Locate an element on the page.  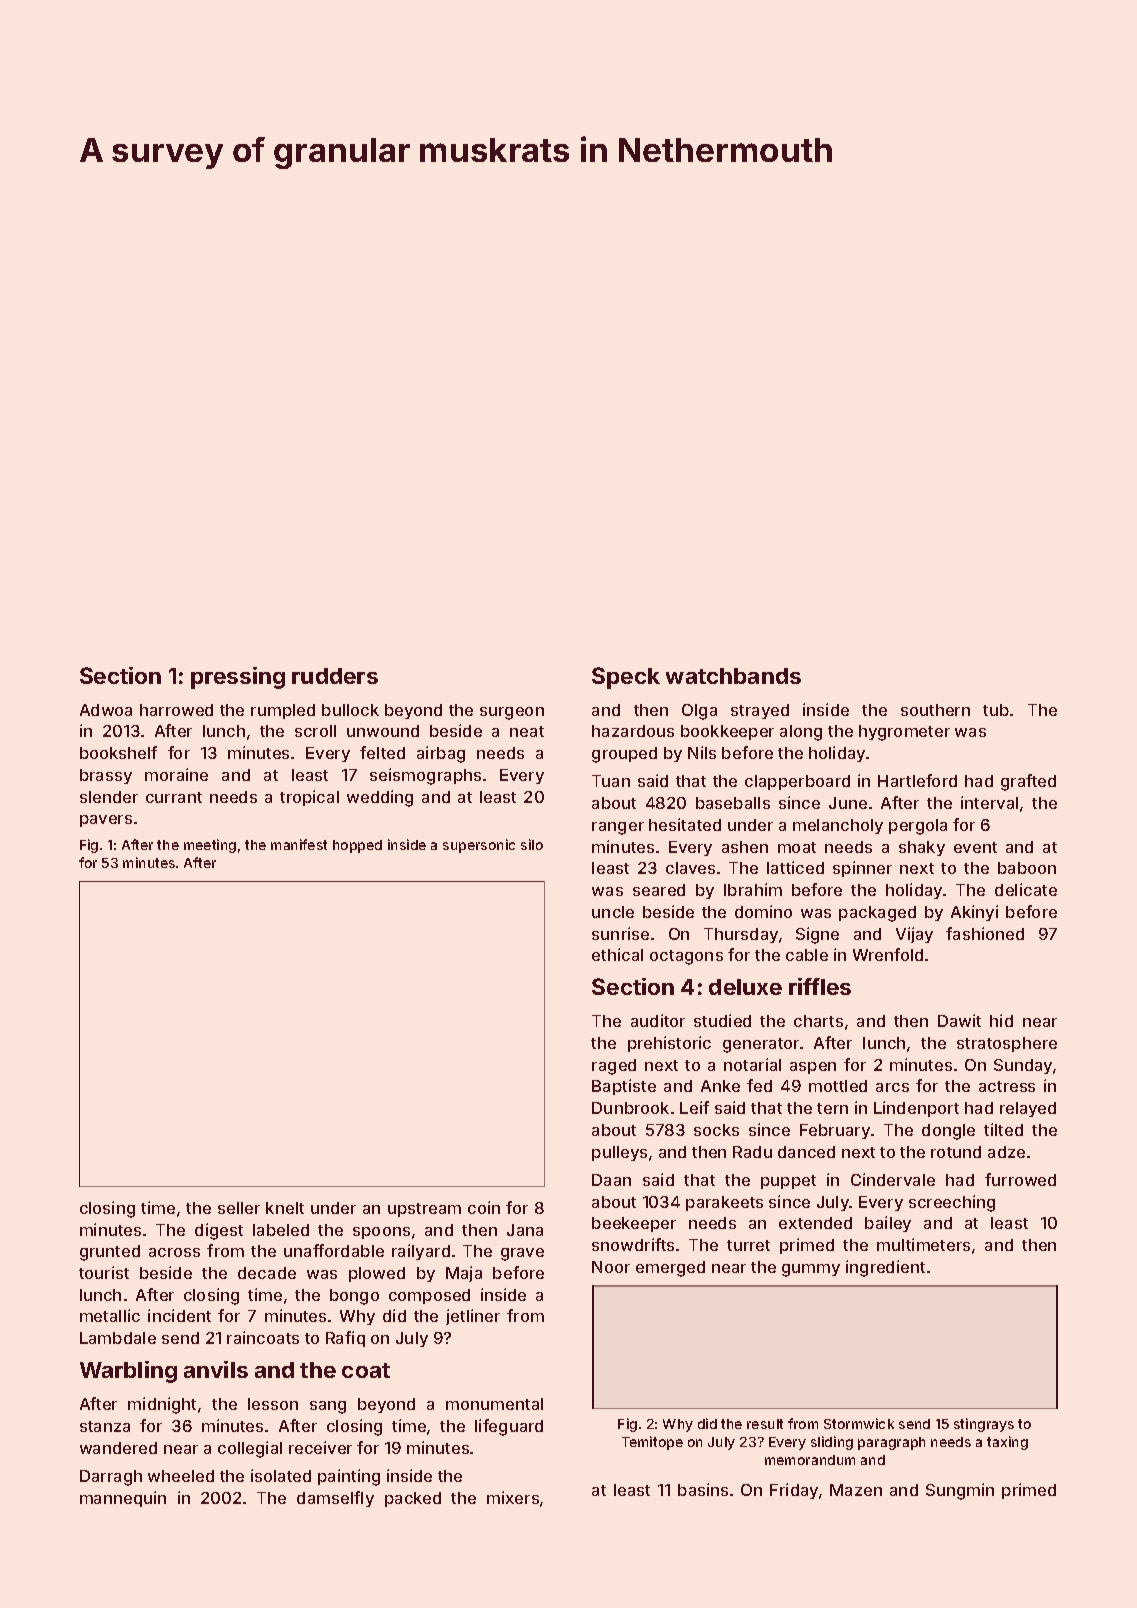
seller is located at coordinates (239, 1208).
